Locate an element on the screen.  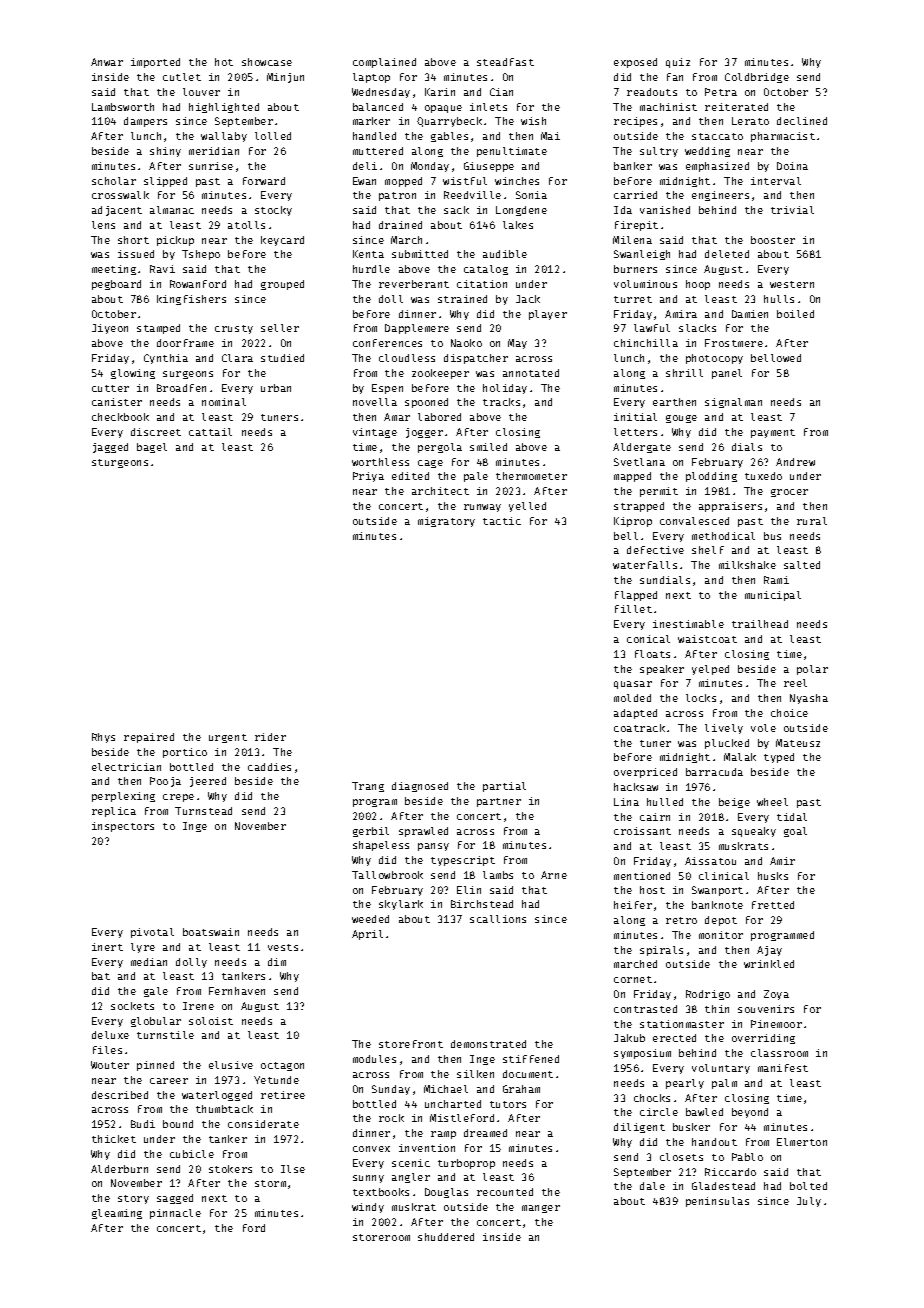
Anwar is located at coordinates (107, 62).
